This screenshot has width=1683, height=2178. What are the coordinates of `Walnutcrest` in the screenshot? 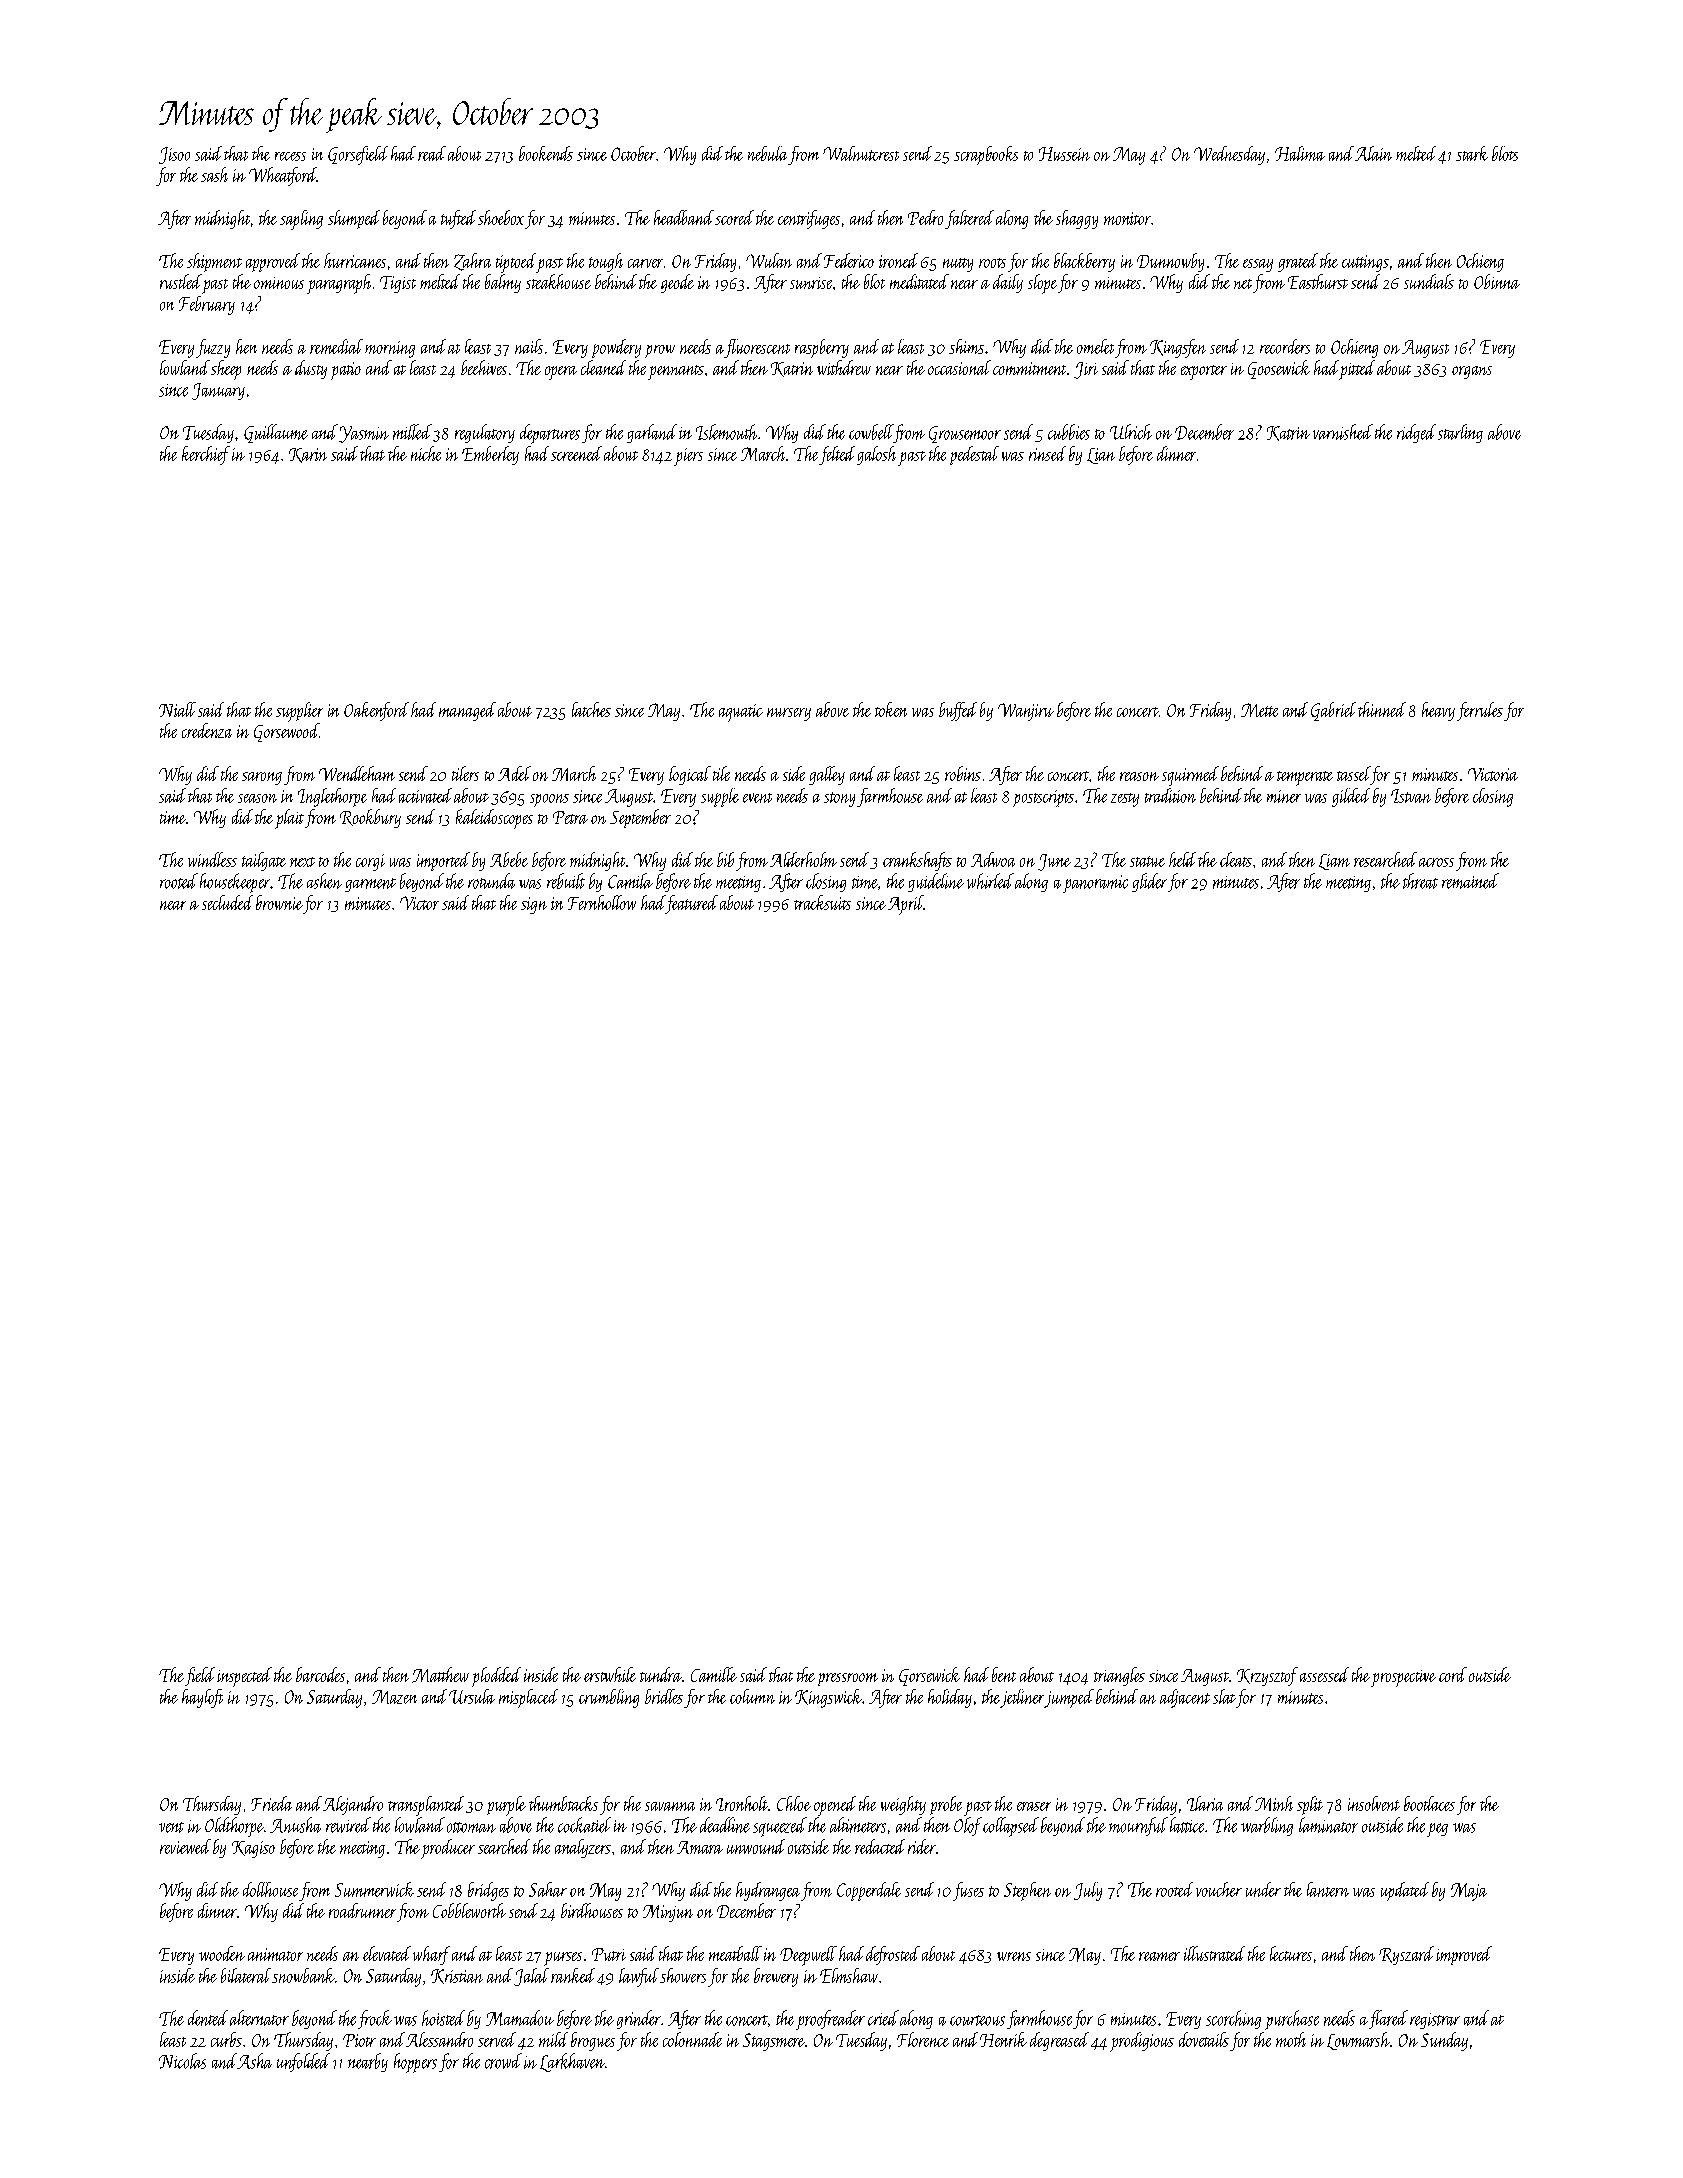 It's located at (861, 153).
